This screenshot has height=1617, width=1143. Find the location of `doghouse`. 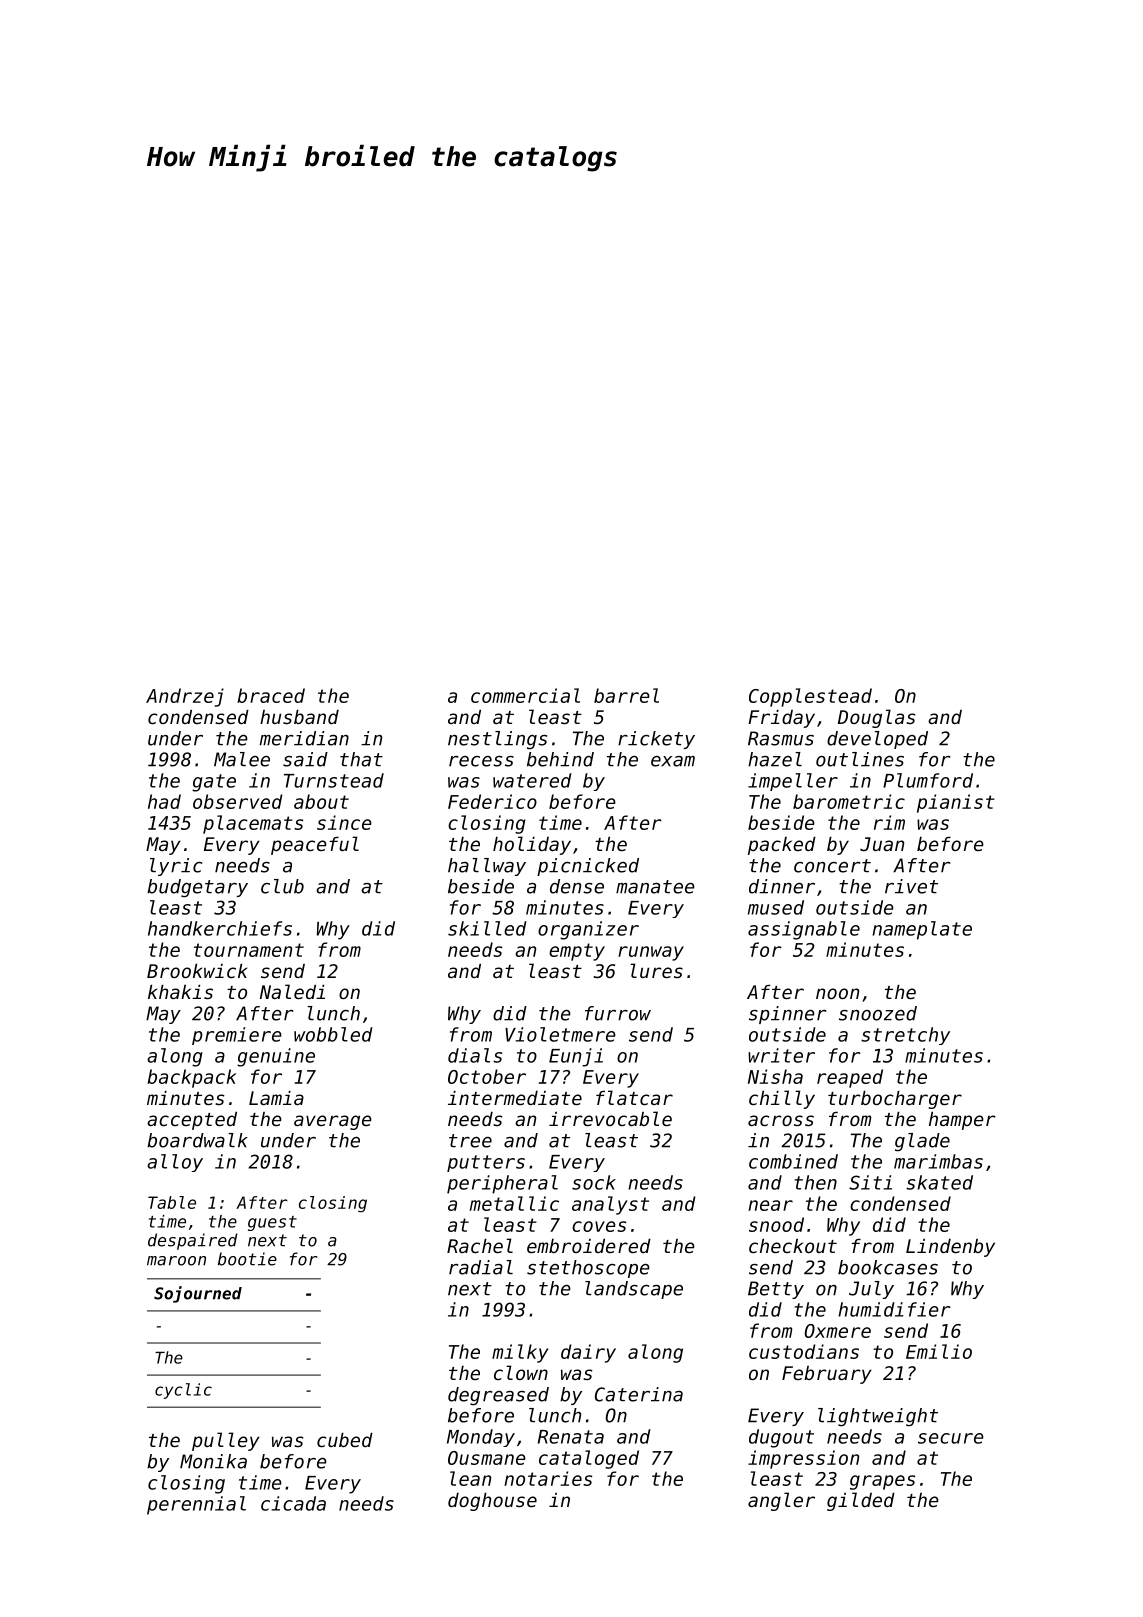

doghouse is located at coordinates (492, 1502).
